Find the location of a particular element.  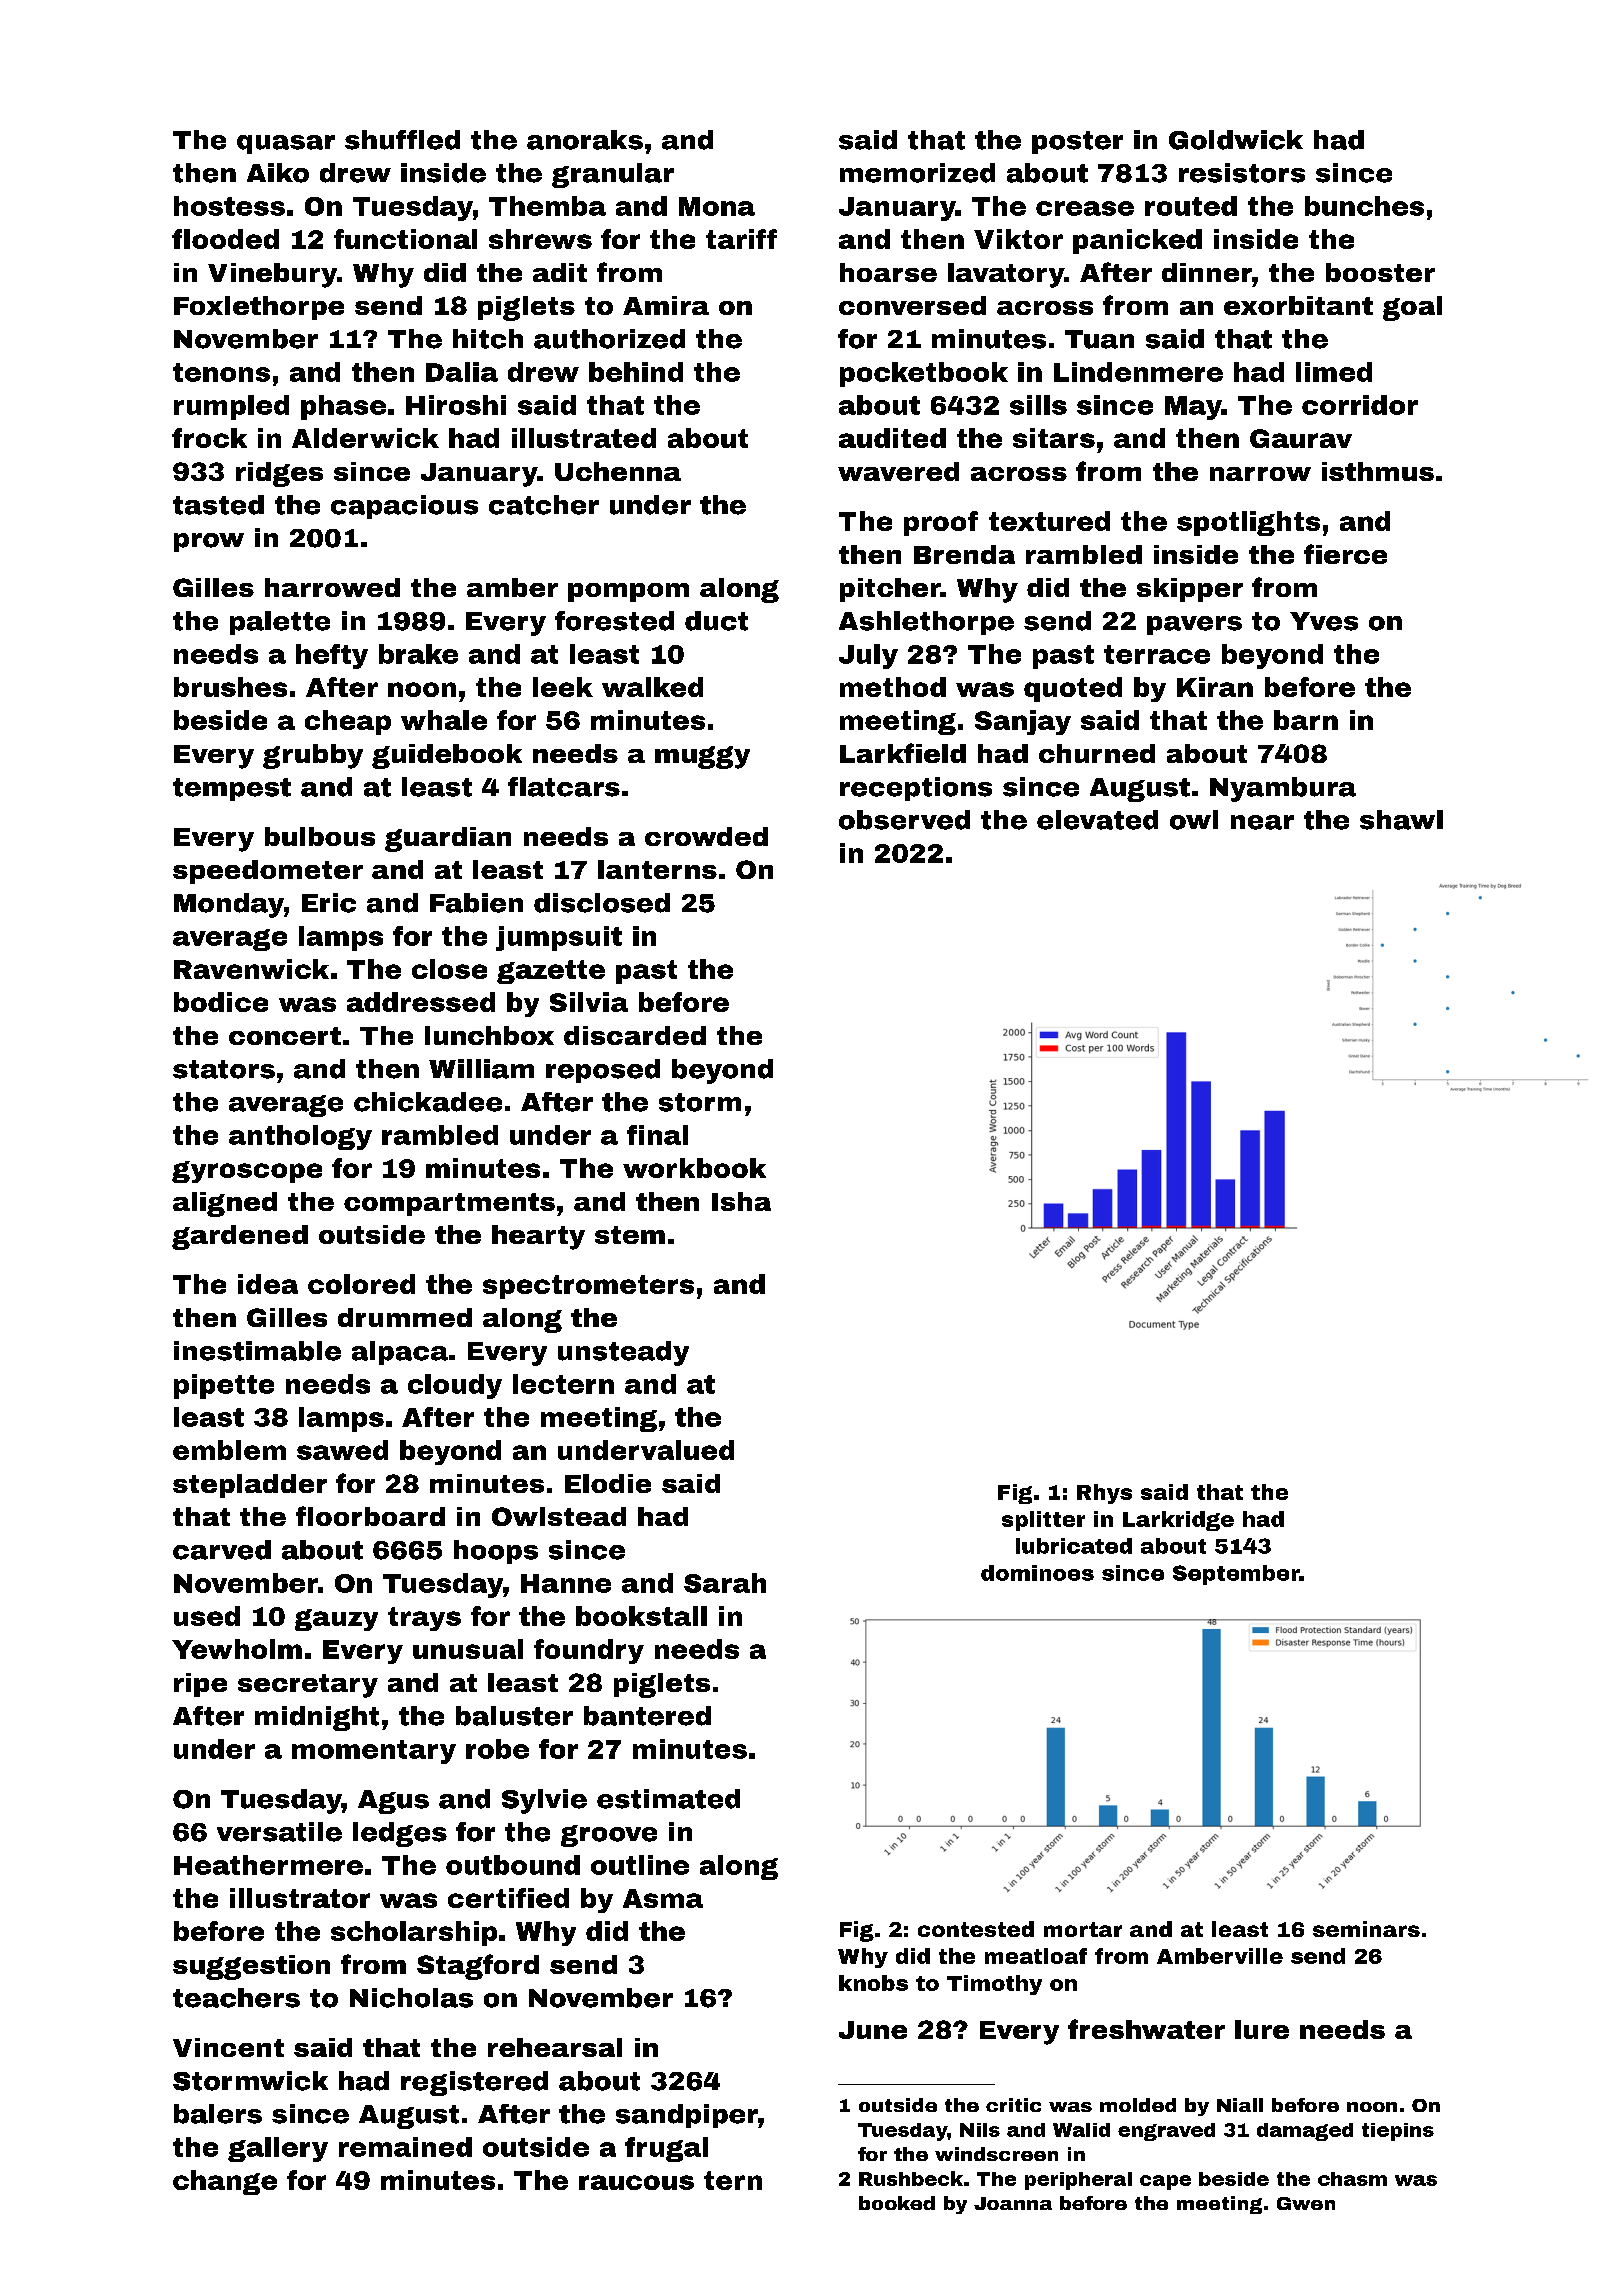

splitter is located at coordinates (1043, 1521).
